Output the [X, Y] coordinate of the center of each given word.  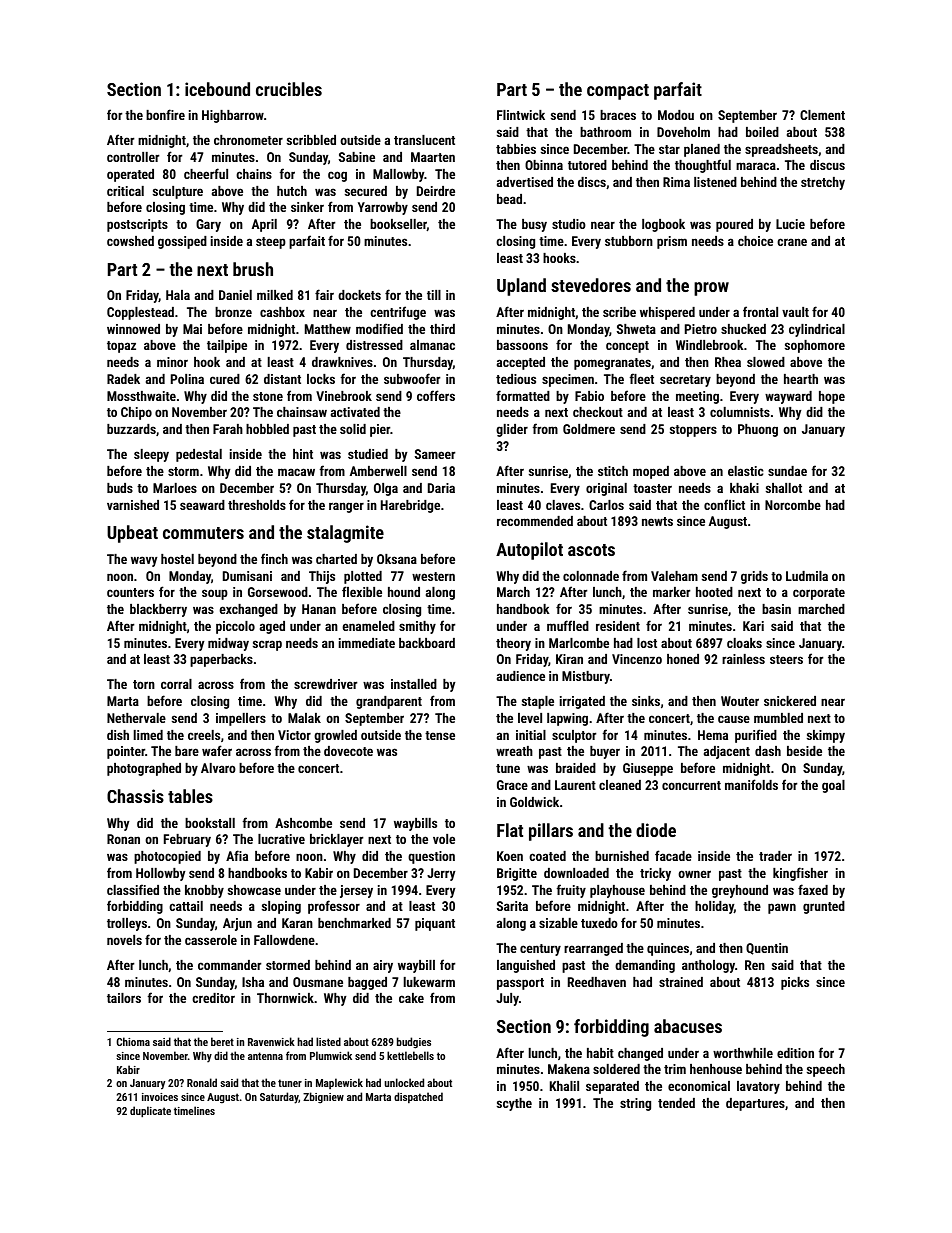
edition [795, 1053]
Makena [569, 1069]
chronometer [248, 140]
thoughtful [703, 166]
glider [512, 430]
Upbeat [132, 534]
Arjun [237, 924]
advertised [525, 182]
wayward [788, 397]
